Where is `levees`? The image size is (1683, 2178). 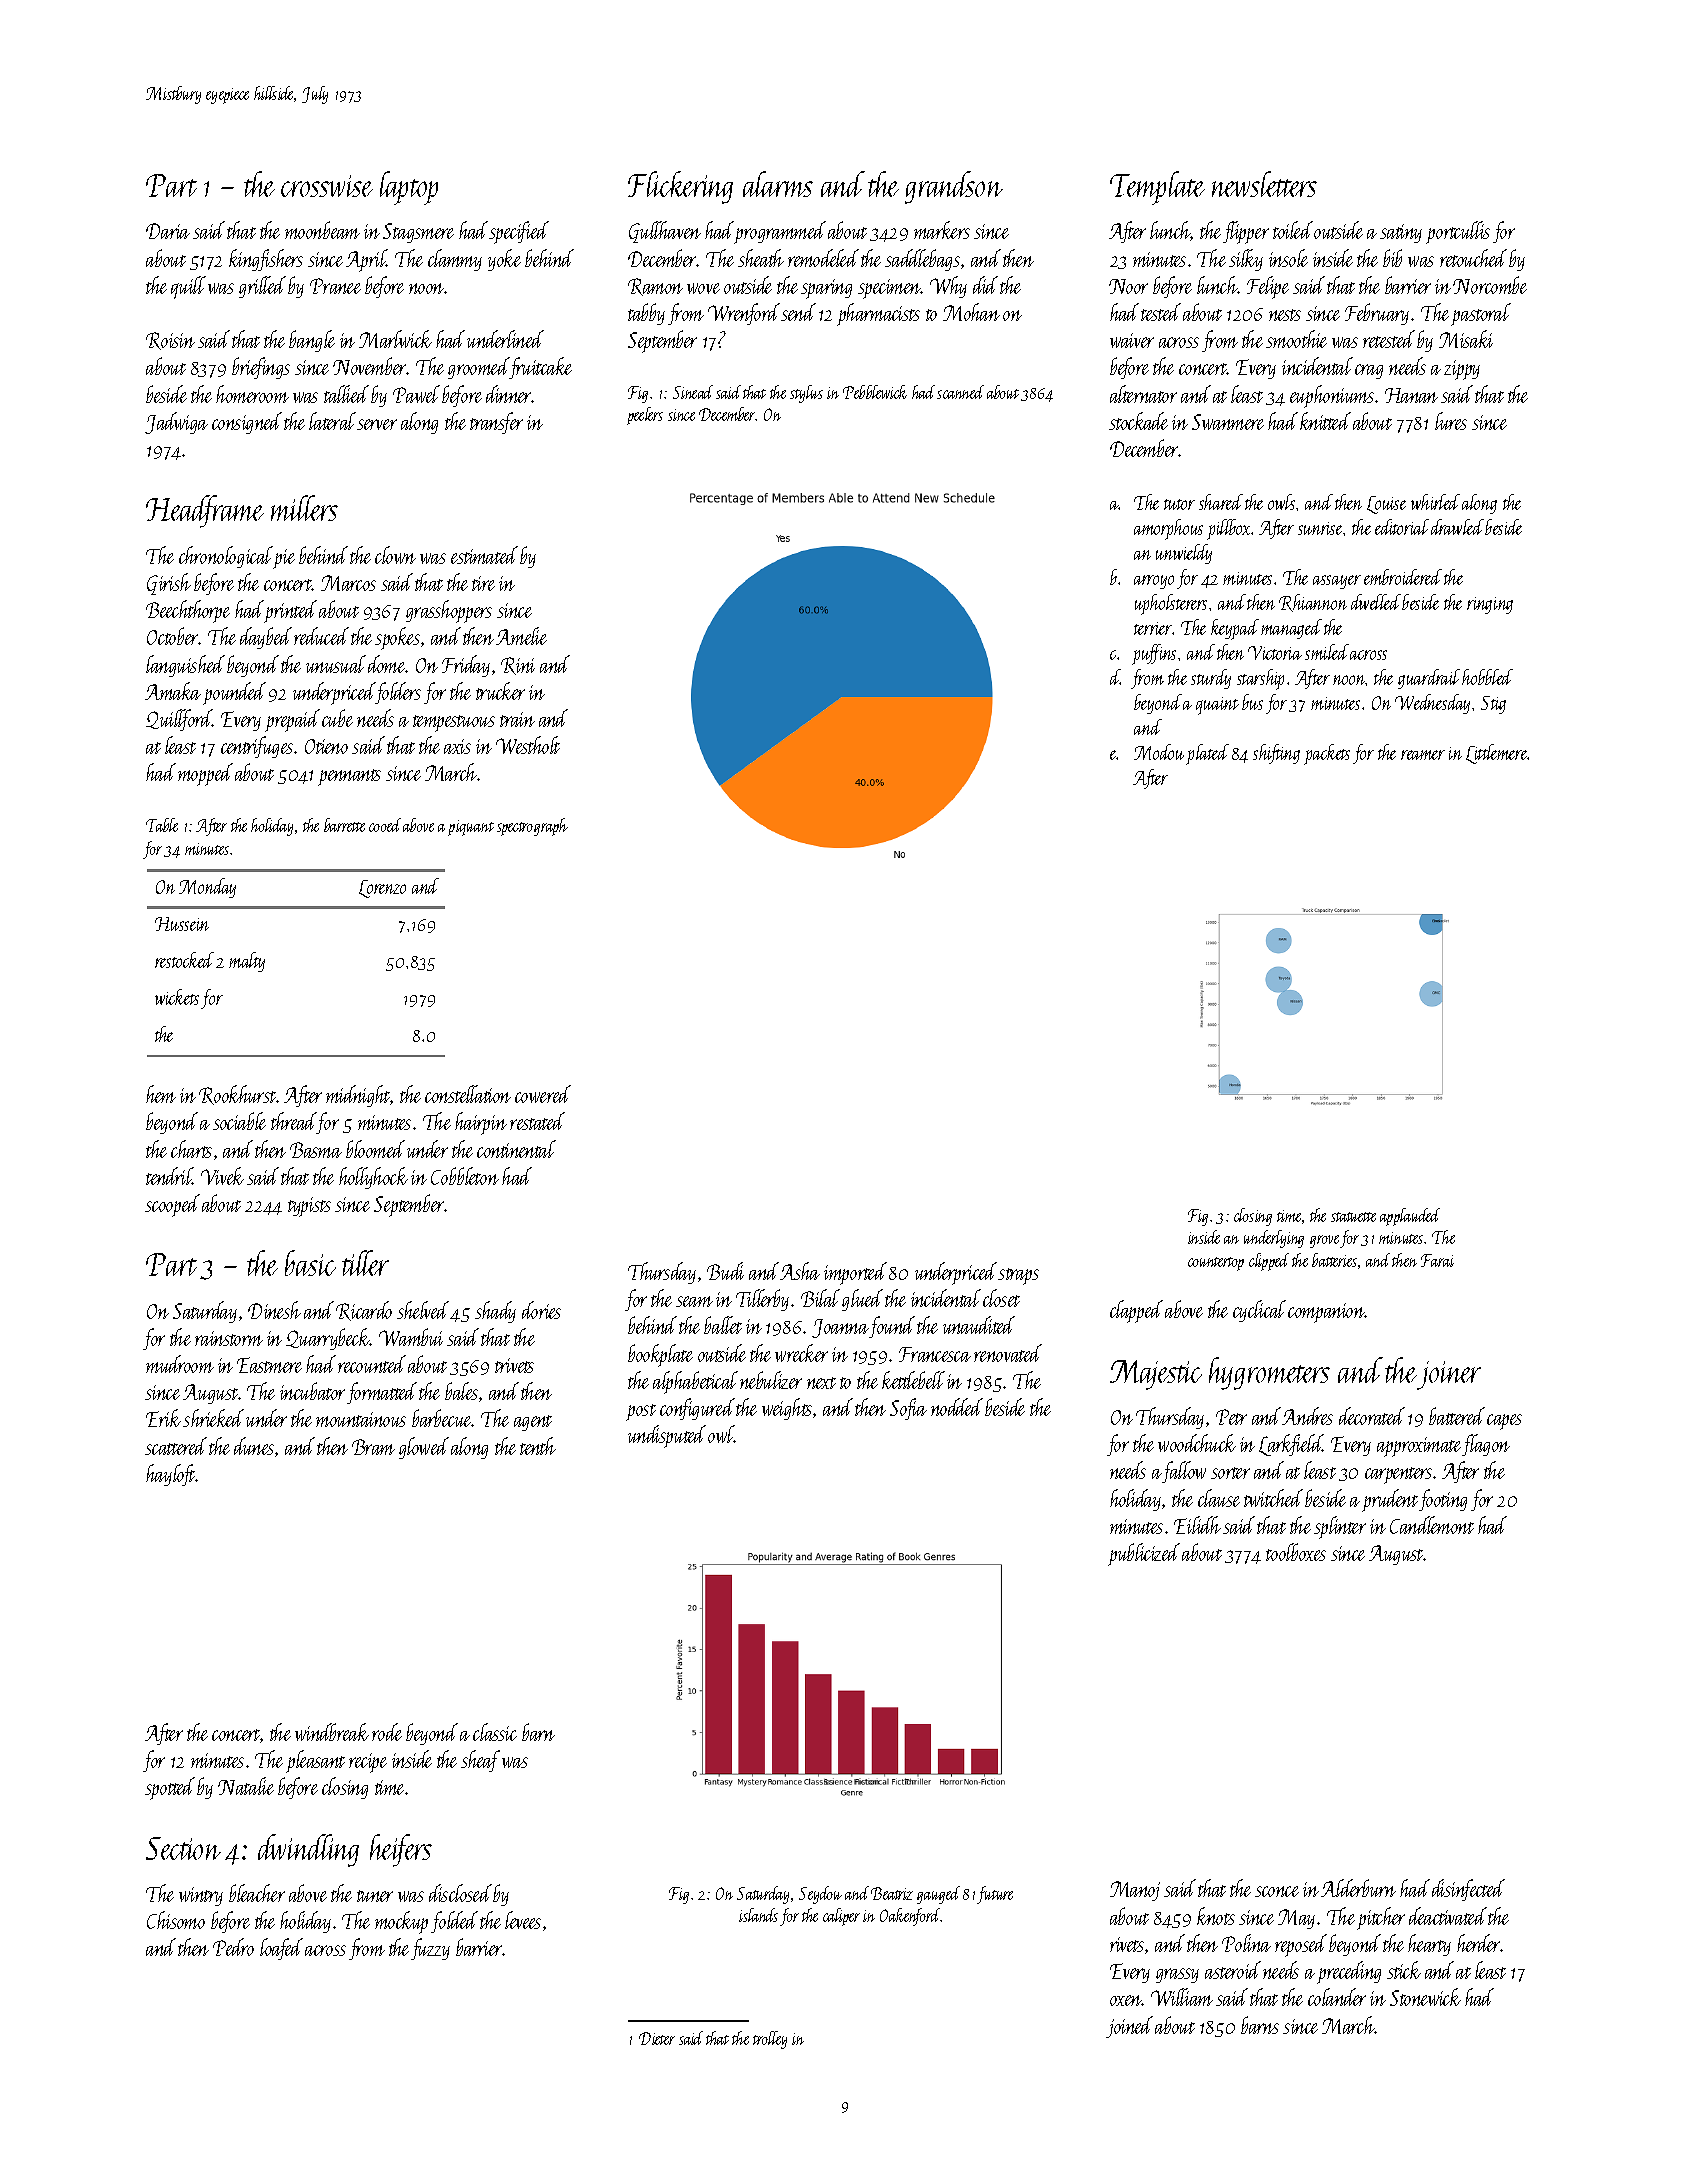
levees is located at coordinates (523, 1920).
